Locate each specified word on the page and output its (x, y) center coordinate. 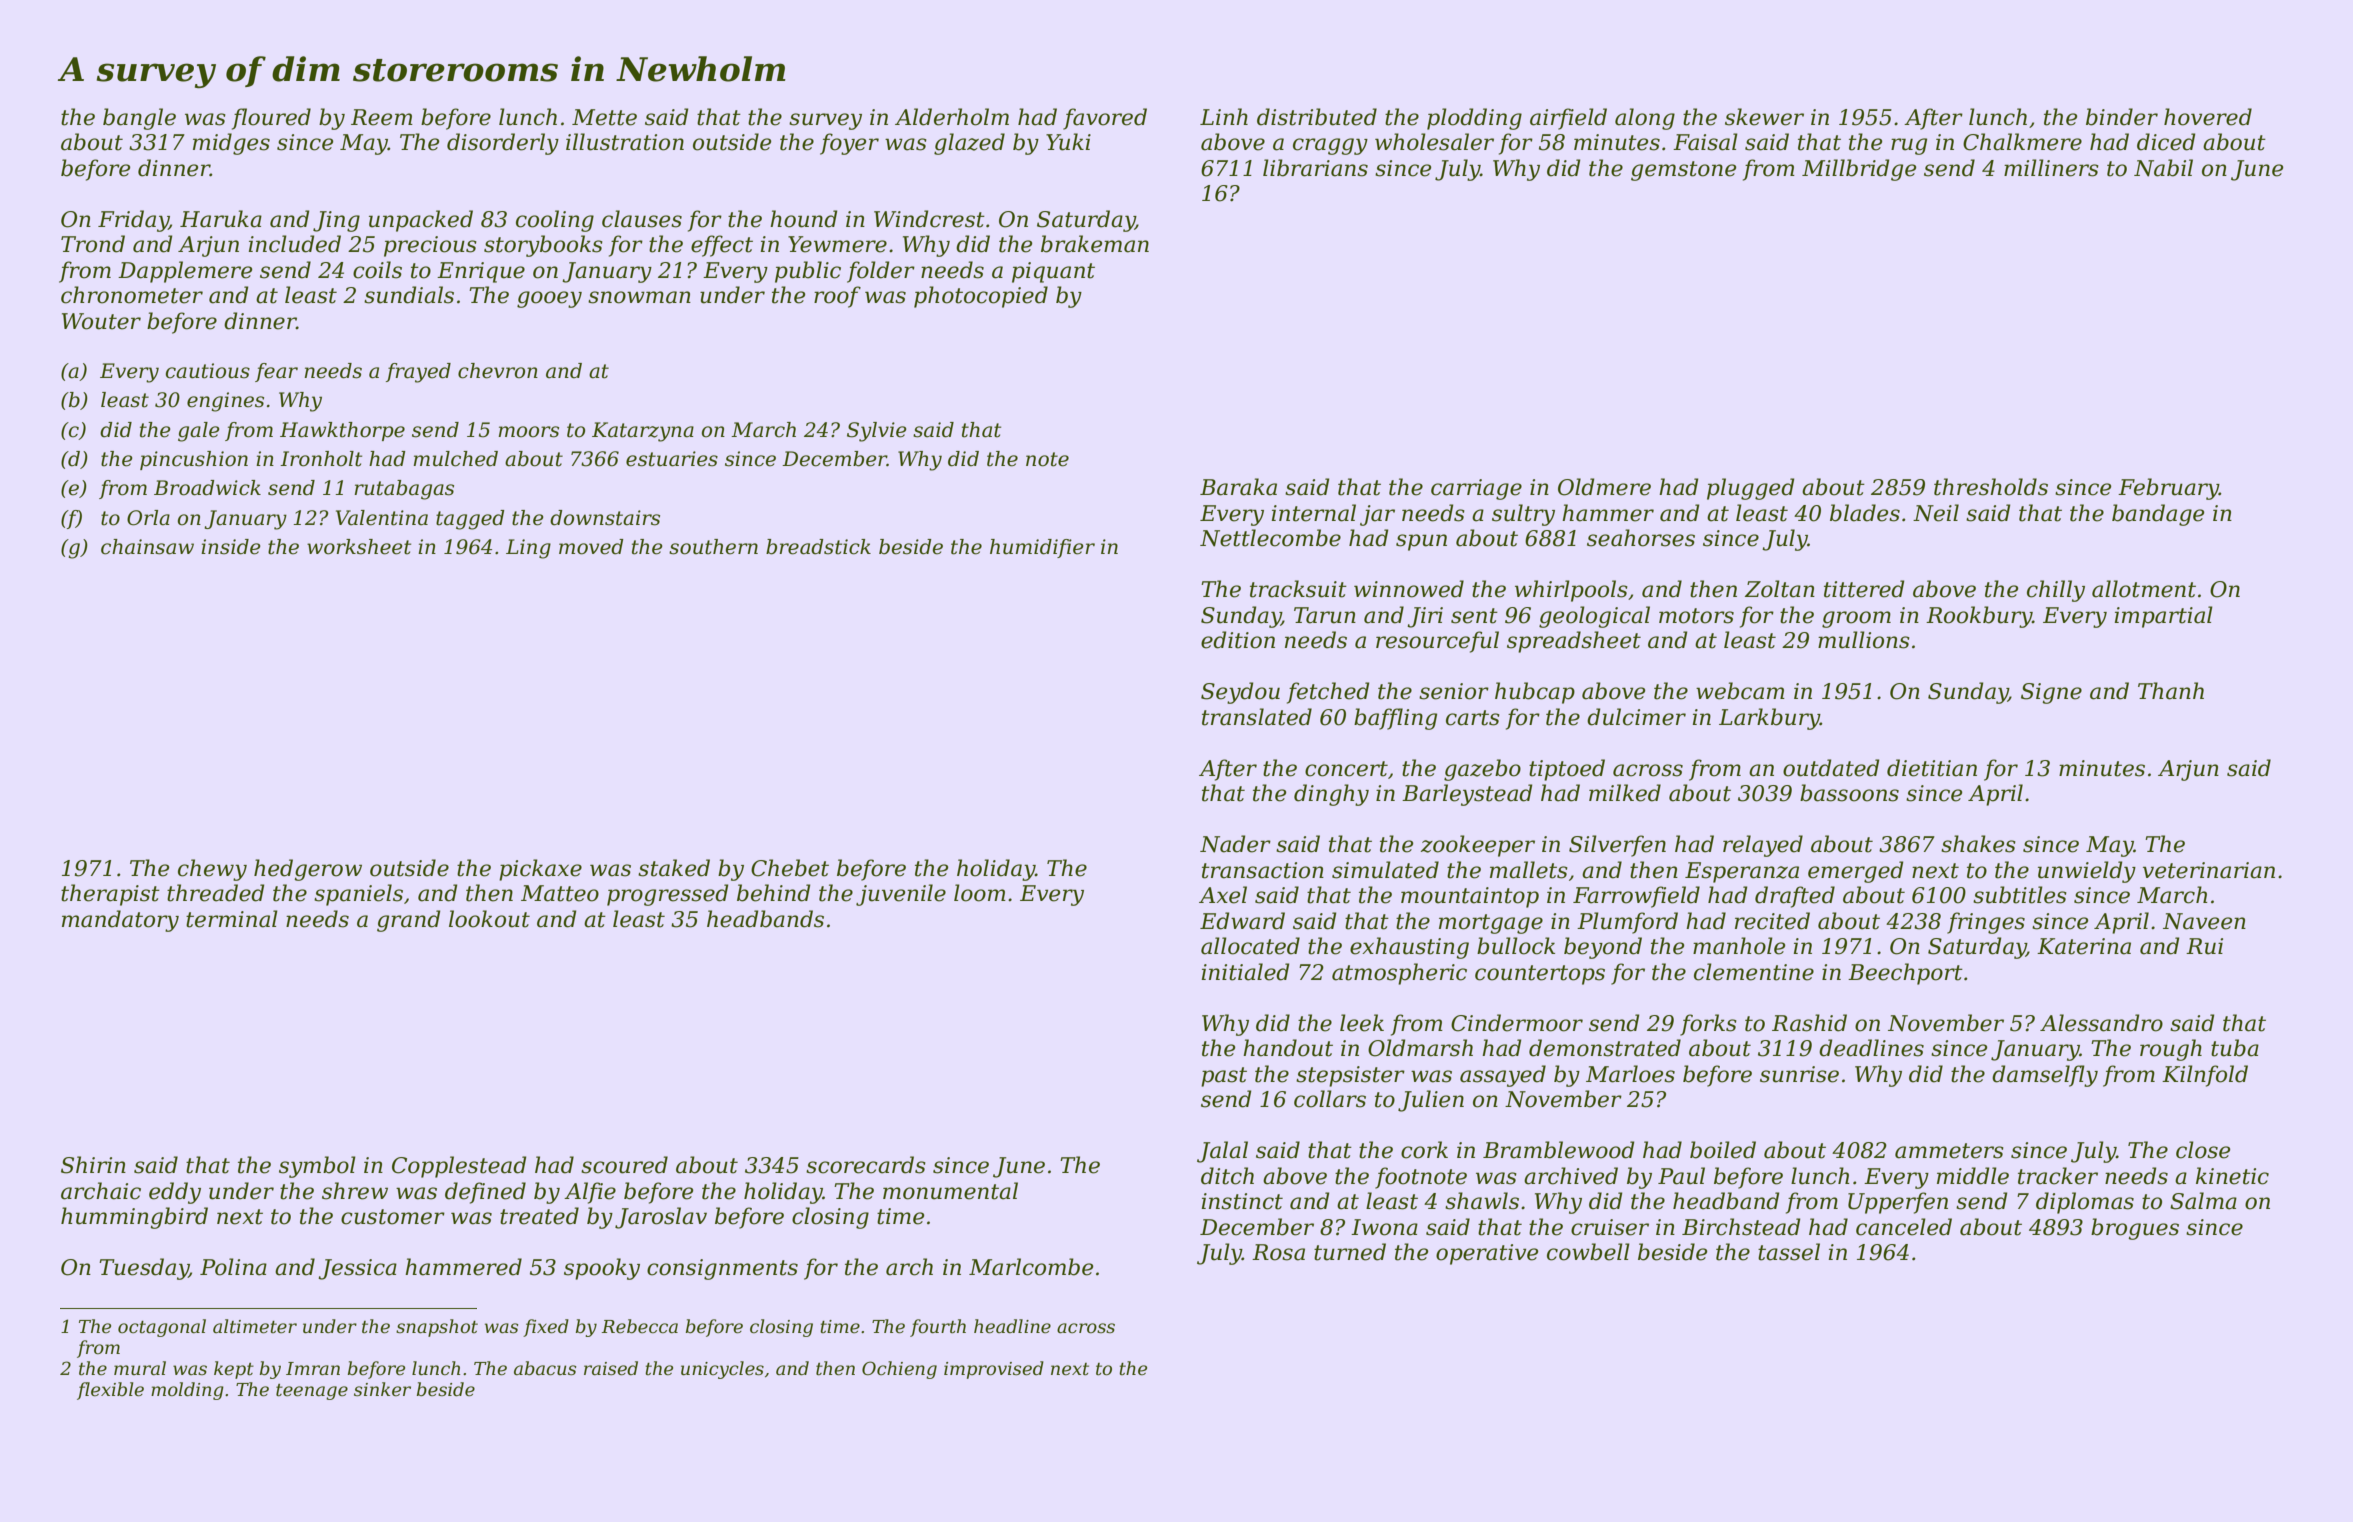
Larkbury (1769, 719)
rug (1909, 146)
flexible (110, 1391)
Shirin (93, 1165)
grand (408, 921)
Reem (382, 117)
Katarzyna (643, 432)
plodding (1474, 119)
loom (980, 893)
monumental (950, 1191)
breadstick (818, 547)
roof (837, 297)
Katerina (2084, 946)
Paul (1681, 1176)
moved (591, 547)
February (2168, 489)
